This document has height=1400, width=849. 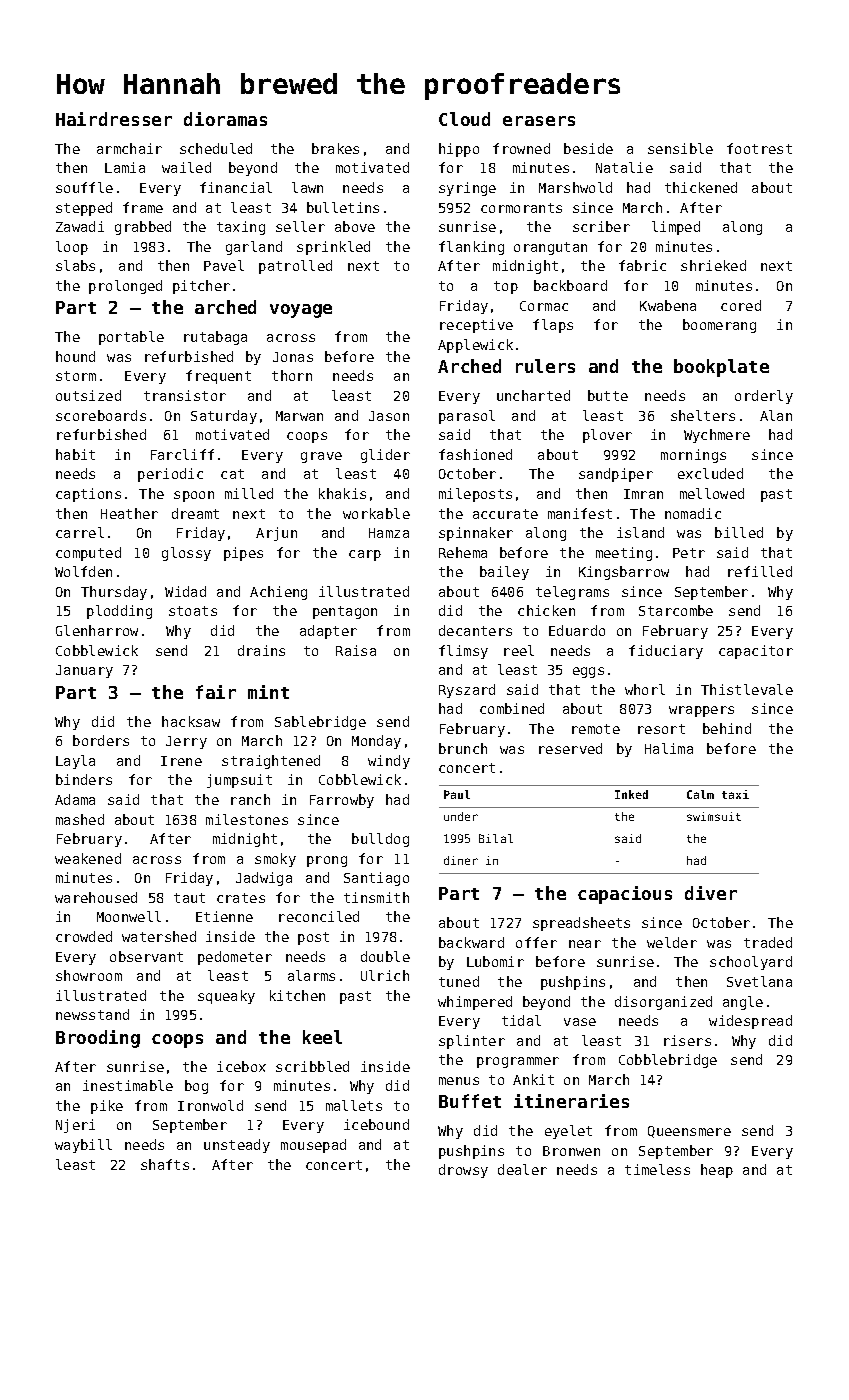 What do you see at coordinates (193, 611) in the document?
I see `stoats` at bounding box center [193, 611].
